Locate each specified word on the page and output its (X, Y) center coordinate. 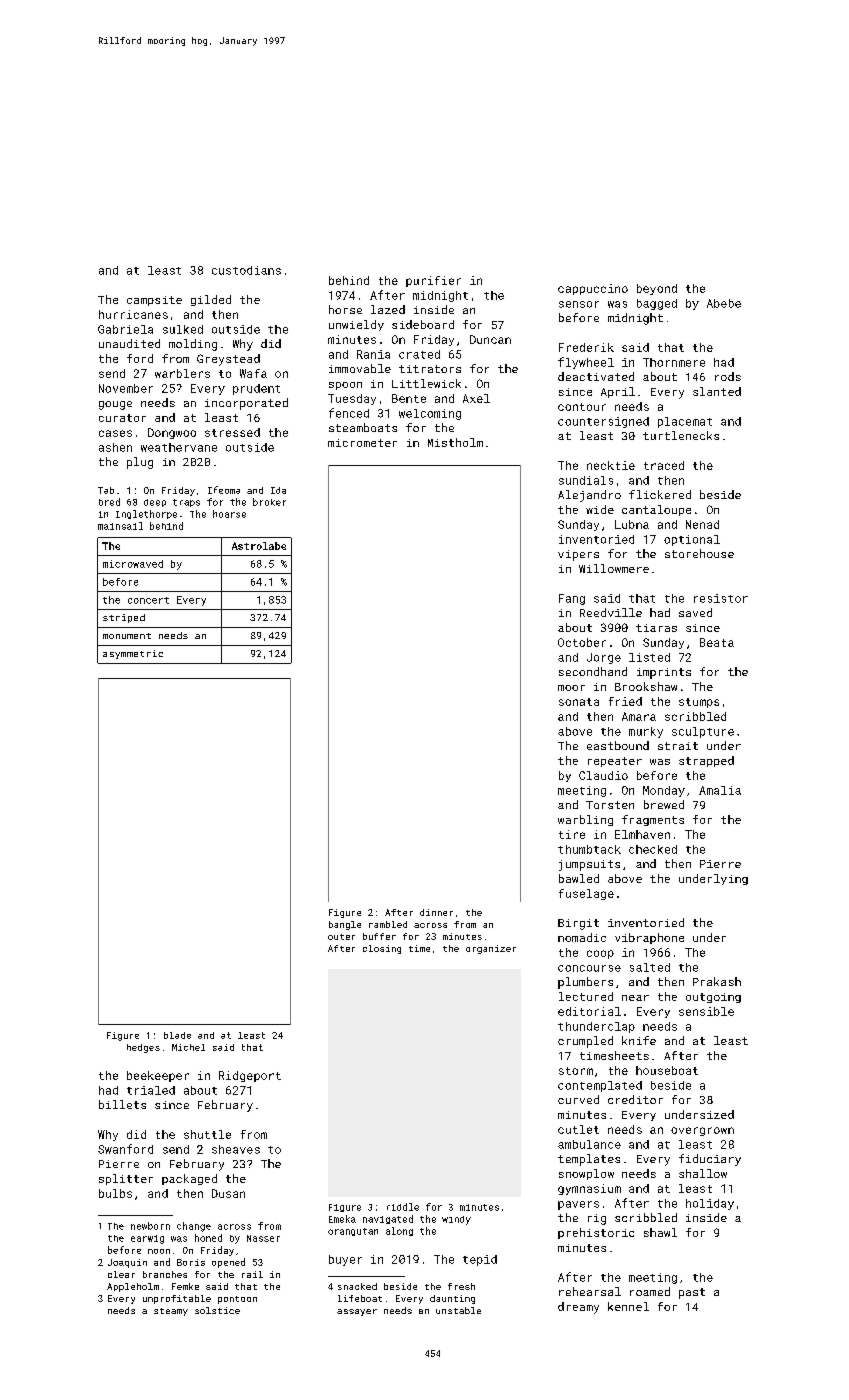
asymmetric (133, 654)
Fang (572, 599)
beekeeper (158, 1076)
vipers (578, 555)
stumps (699, 703)
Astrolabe (259, 546)
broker (269, 502)
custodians (246, 270)
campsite (154, 301)
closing (382, 949)
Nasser (263, 1238)
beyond (657, 289)
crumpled (585, 1042)
